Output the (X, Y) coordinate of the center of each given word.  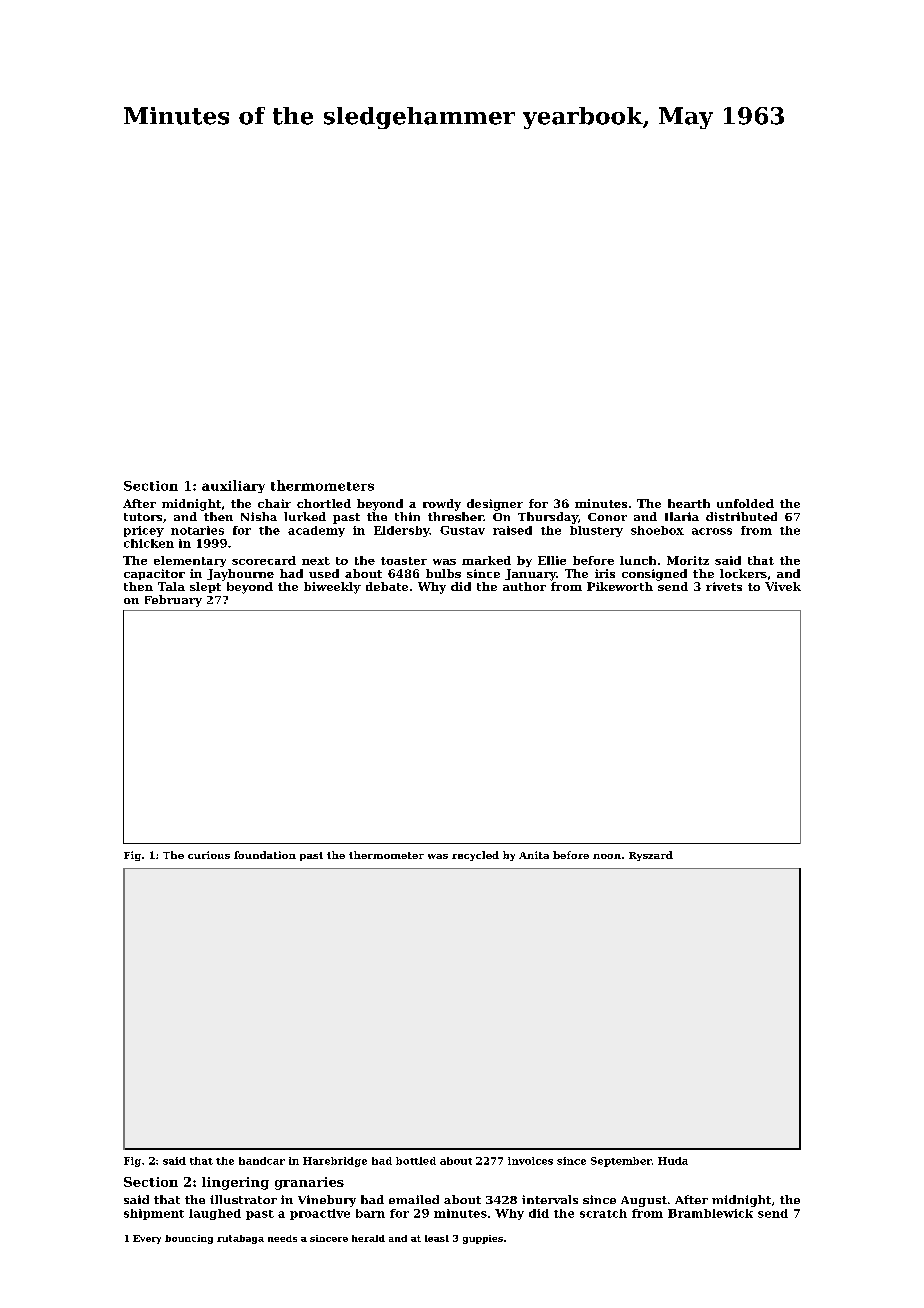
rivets (724, 586)
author (524, 586)
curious (209, 855)
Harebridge (335, 1162)
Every (147, 1239)
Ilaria (682, 516)
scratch (603, 1213)
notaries (197, 530)
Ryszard (651, 856)
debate (387, 586)
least (437, 1238)
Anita (534, 855)
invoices (530, 1161)
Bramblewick (710, 1213)
